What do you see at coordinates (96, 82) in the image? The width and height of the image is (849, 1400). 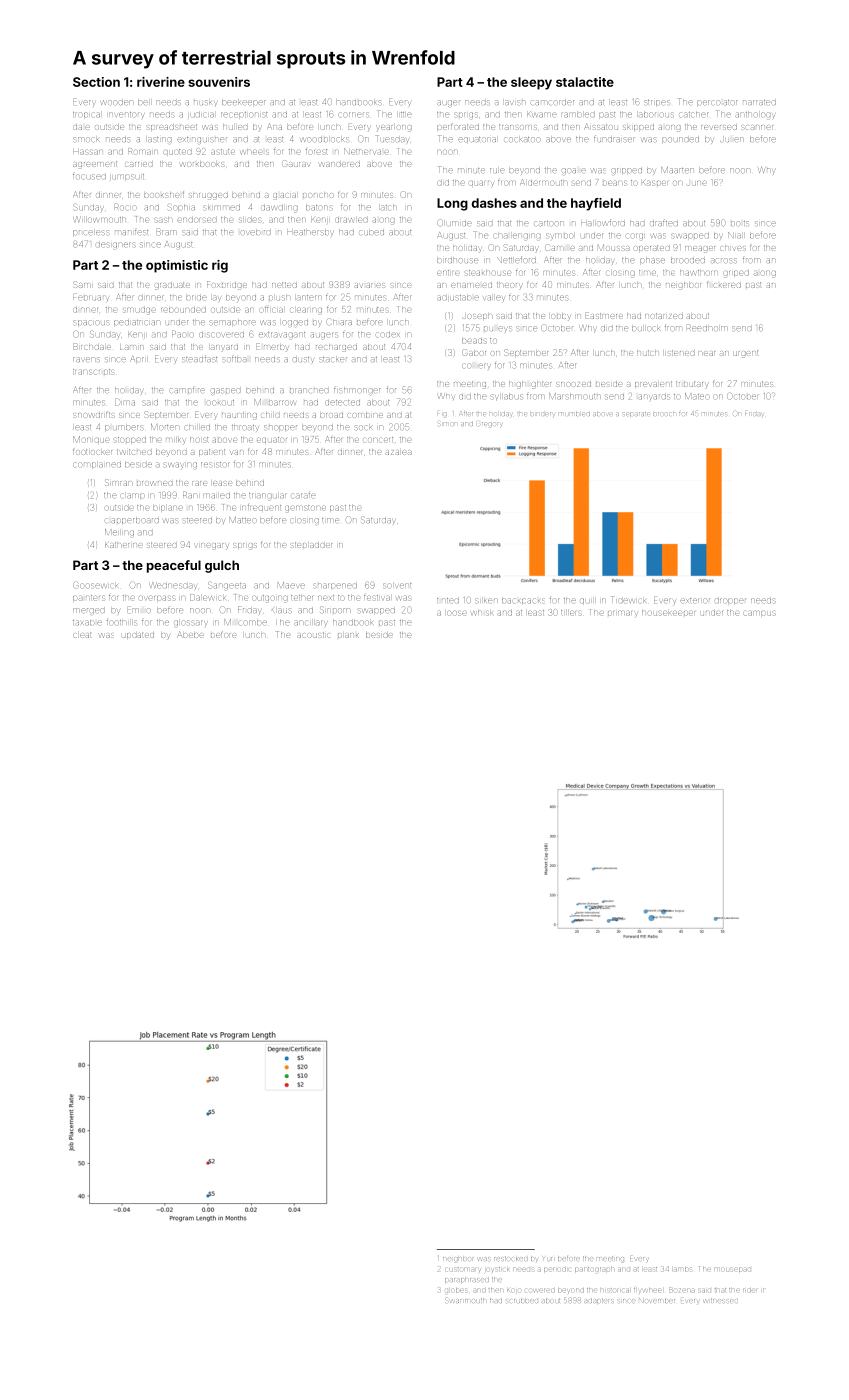 I see `Section` at bounding box center [96, 82].
